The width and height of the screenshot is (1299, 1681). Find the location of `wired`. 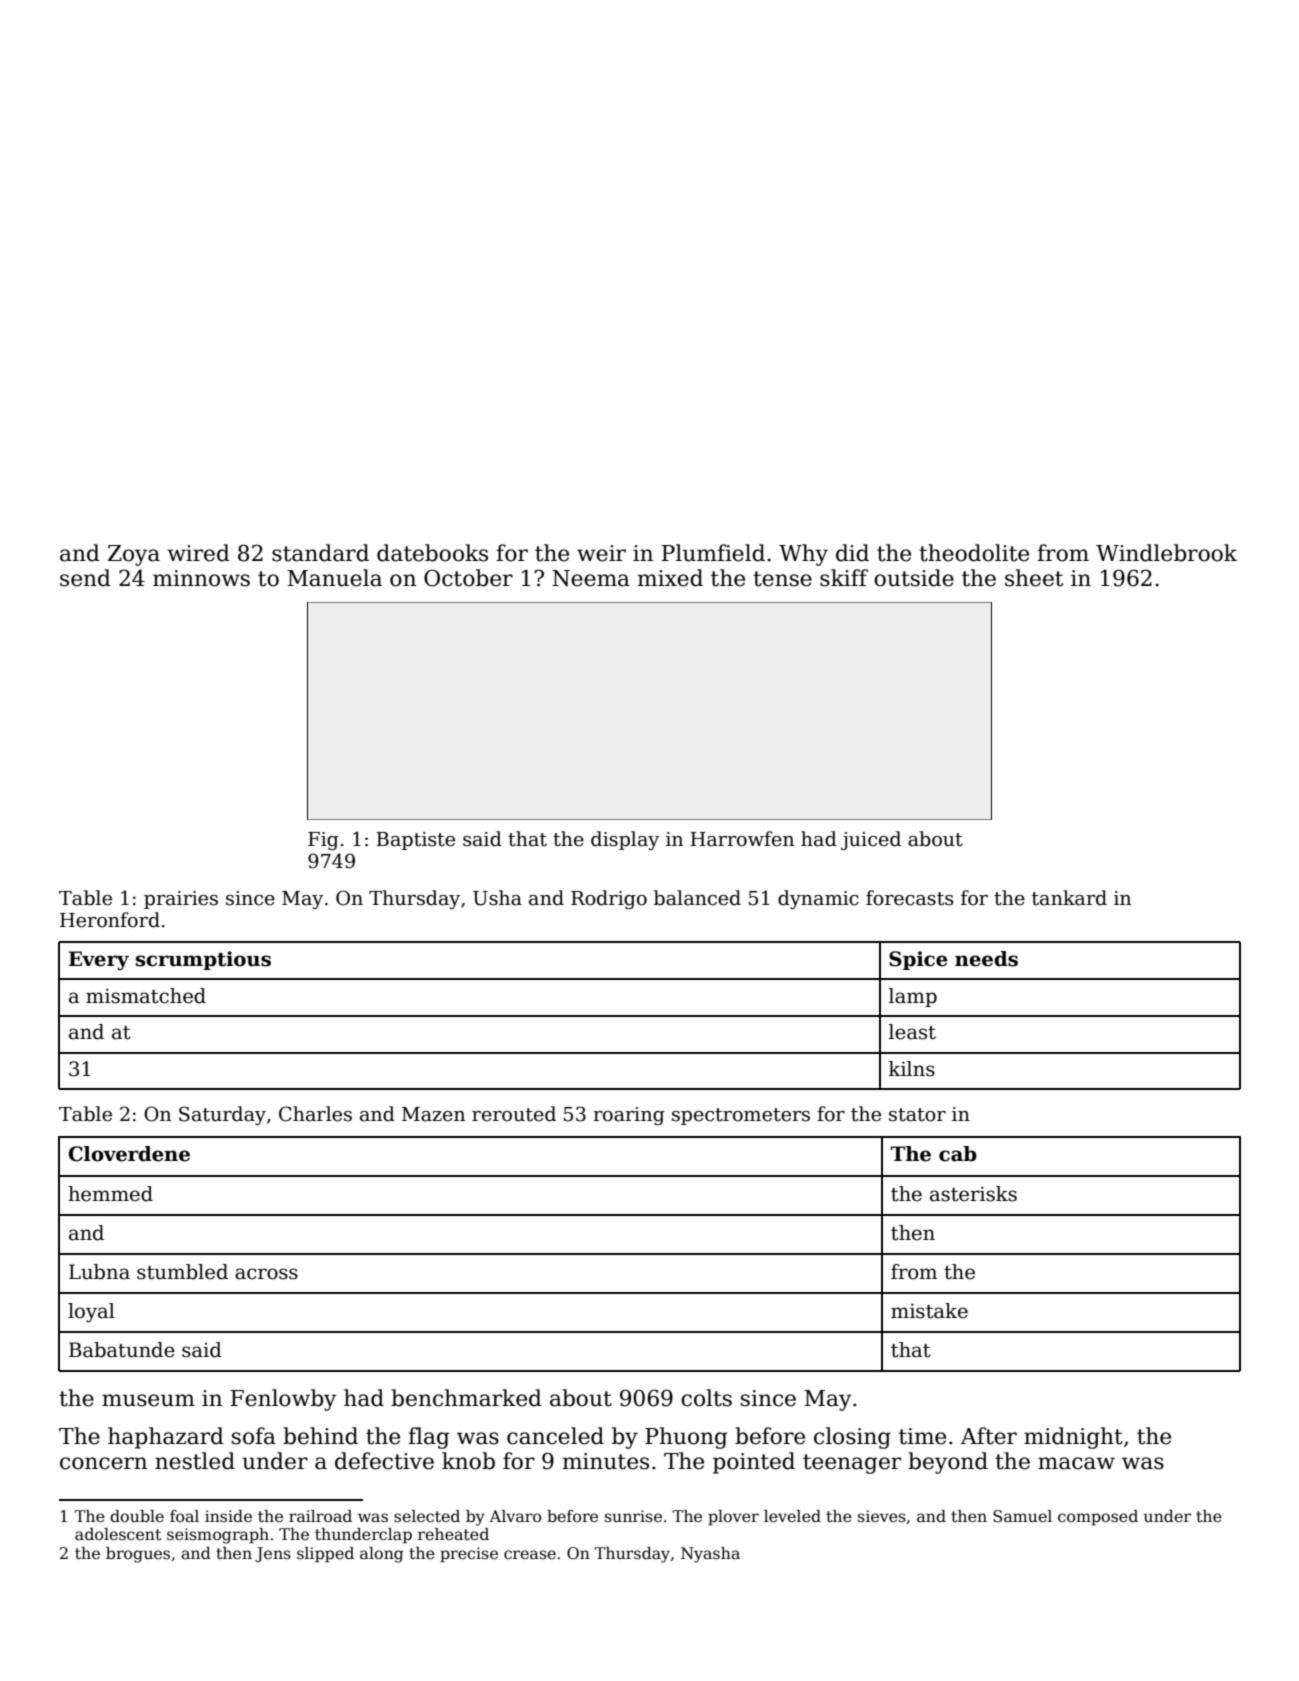

wired is located at coordinates (198, 553).
